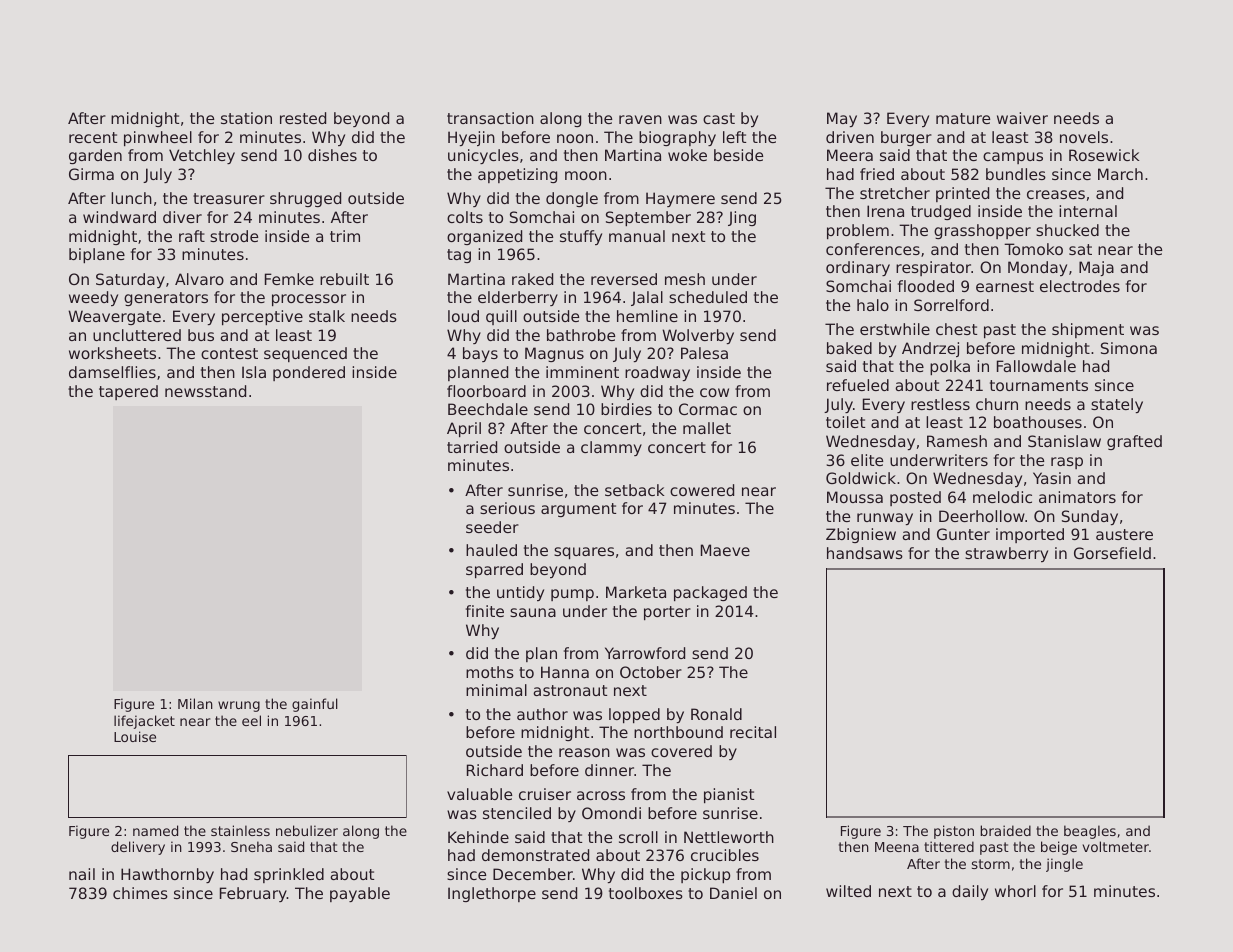 The width and height of the screenshot is (1233, 952). What do you see at coordinates (542, 714) in the screenshot?
I see `author` at bounding box center [542, 714].
